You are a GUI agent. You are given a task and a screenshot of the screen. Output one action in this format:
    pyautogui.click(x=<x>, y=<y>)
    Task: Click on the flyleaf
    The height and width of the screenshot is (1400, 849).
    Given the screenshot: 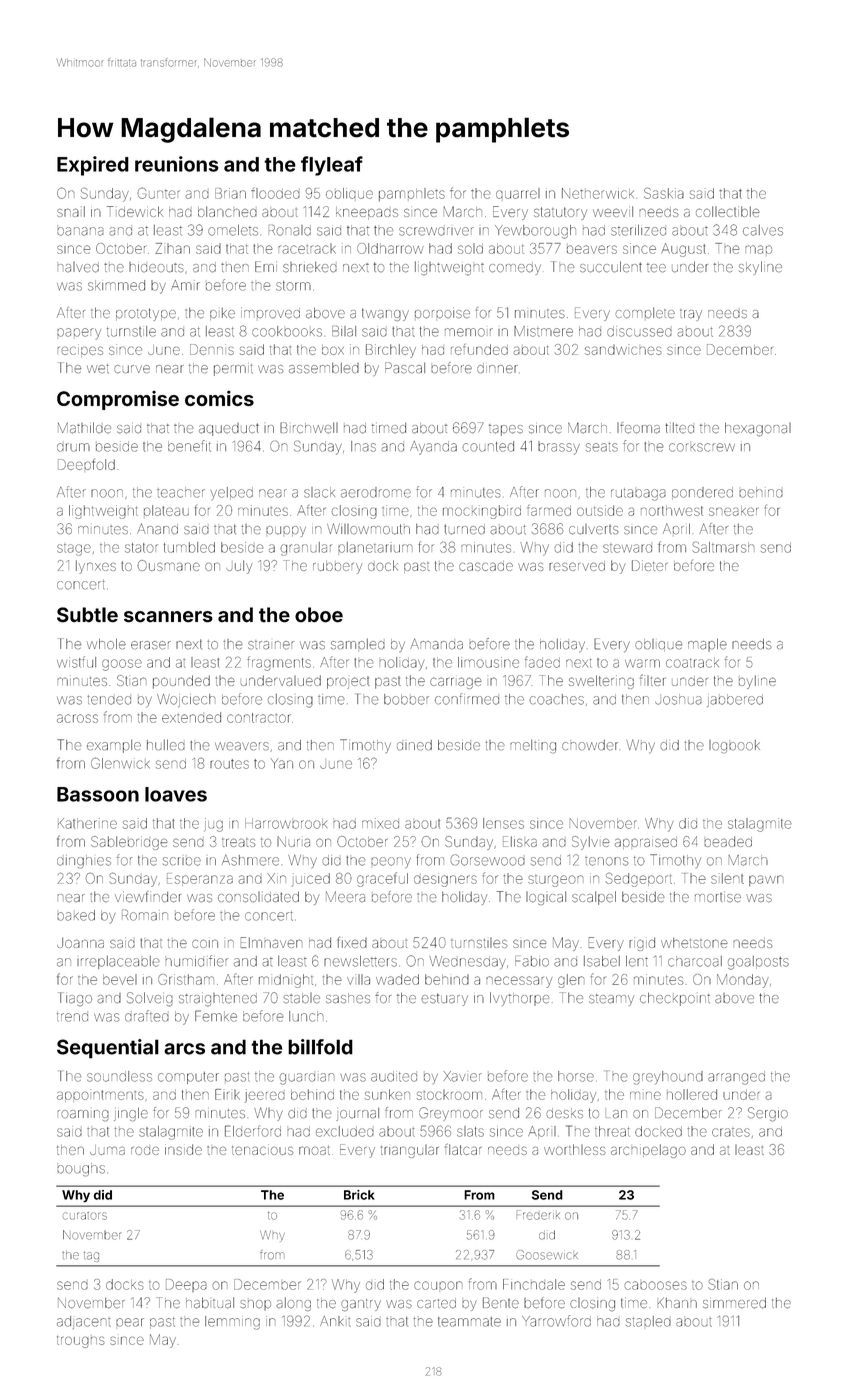 What is the action you would take?
    pyautogui.click(x=332, y=166)
